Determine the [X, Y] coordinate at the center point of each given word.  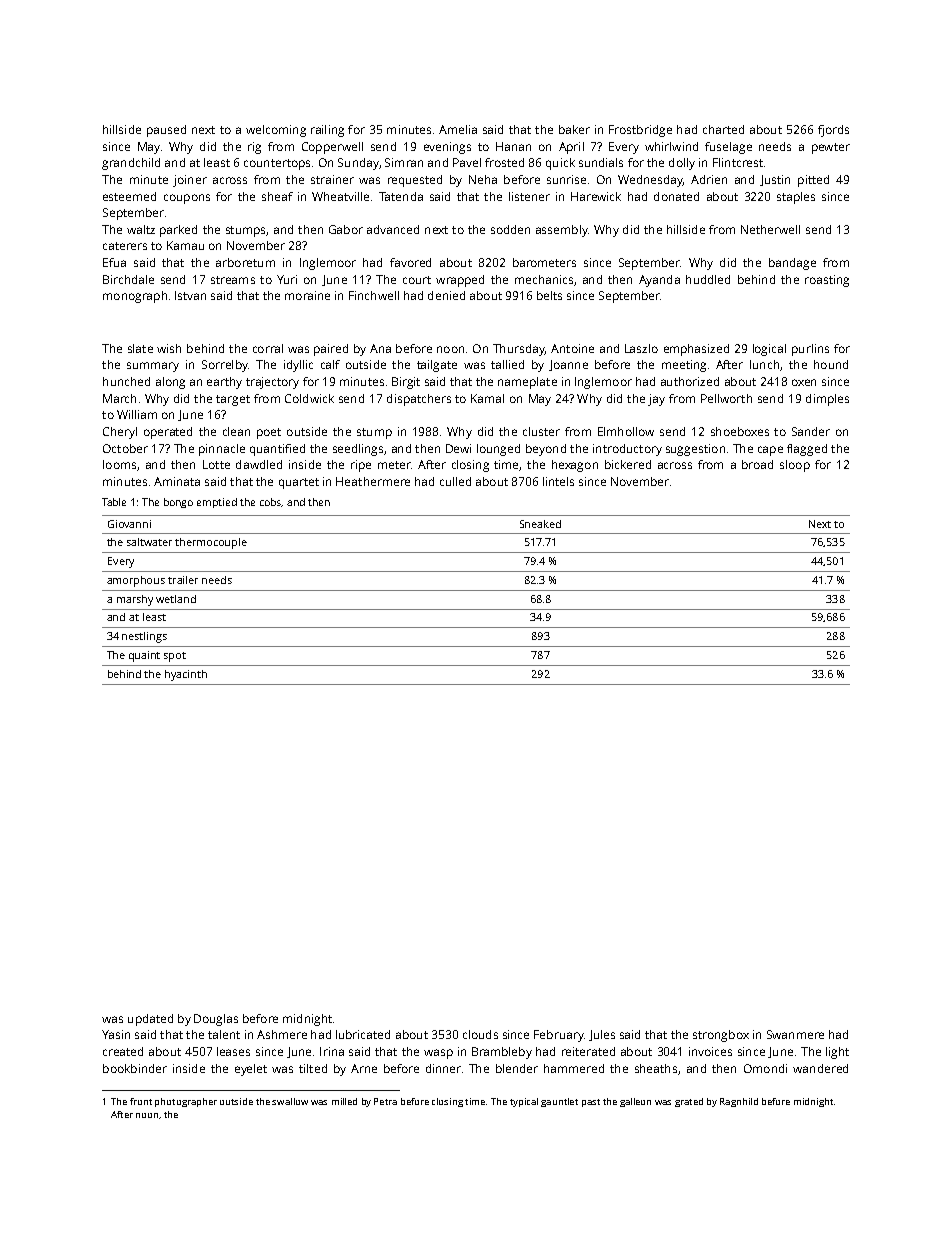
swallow [290, 1101]
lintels [558, 481]
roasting [827, 281]
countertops [277, 164]
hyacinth [186, 675]
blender [517, 1068]
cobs [271, 502]
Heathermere [373, 481]
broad [757, 464]
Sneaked [540, 524]
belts [549, 295]
